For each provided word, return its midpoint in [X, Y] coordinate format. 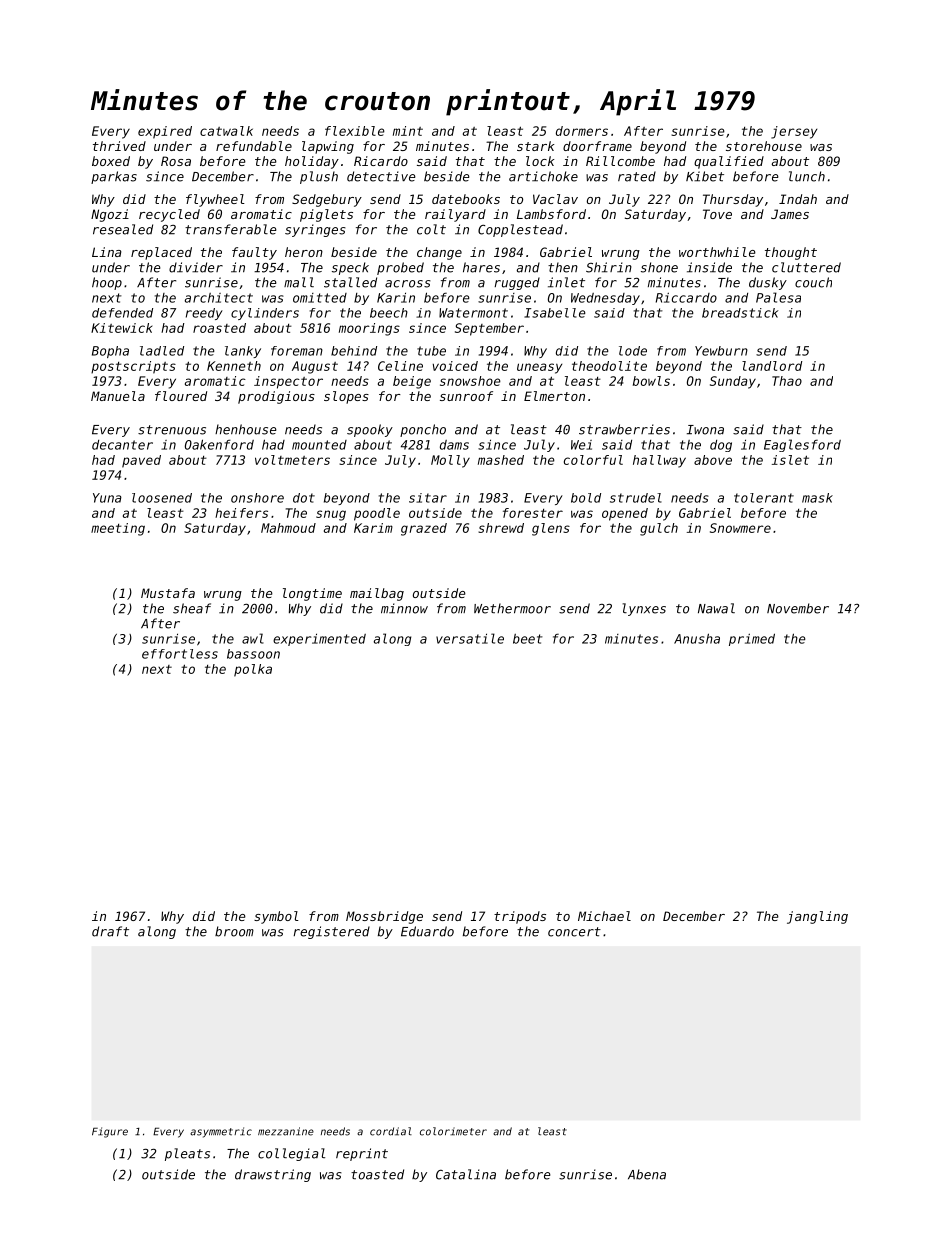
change [439, 253]
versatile [470, 638]
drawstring [273, 1175]
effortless [180, 654]
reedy [204, 314]
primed [752, 639]
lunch [807, 176]
